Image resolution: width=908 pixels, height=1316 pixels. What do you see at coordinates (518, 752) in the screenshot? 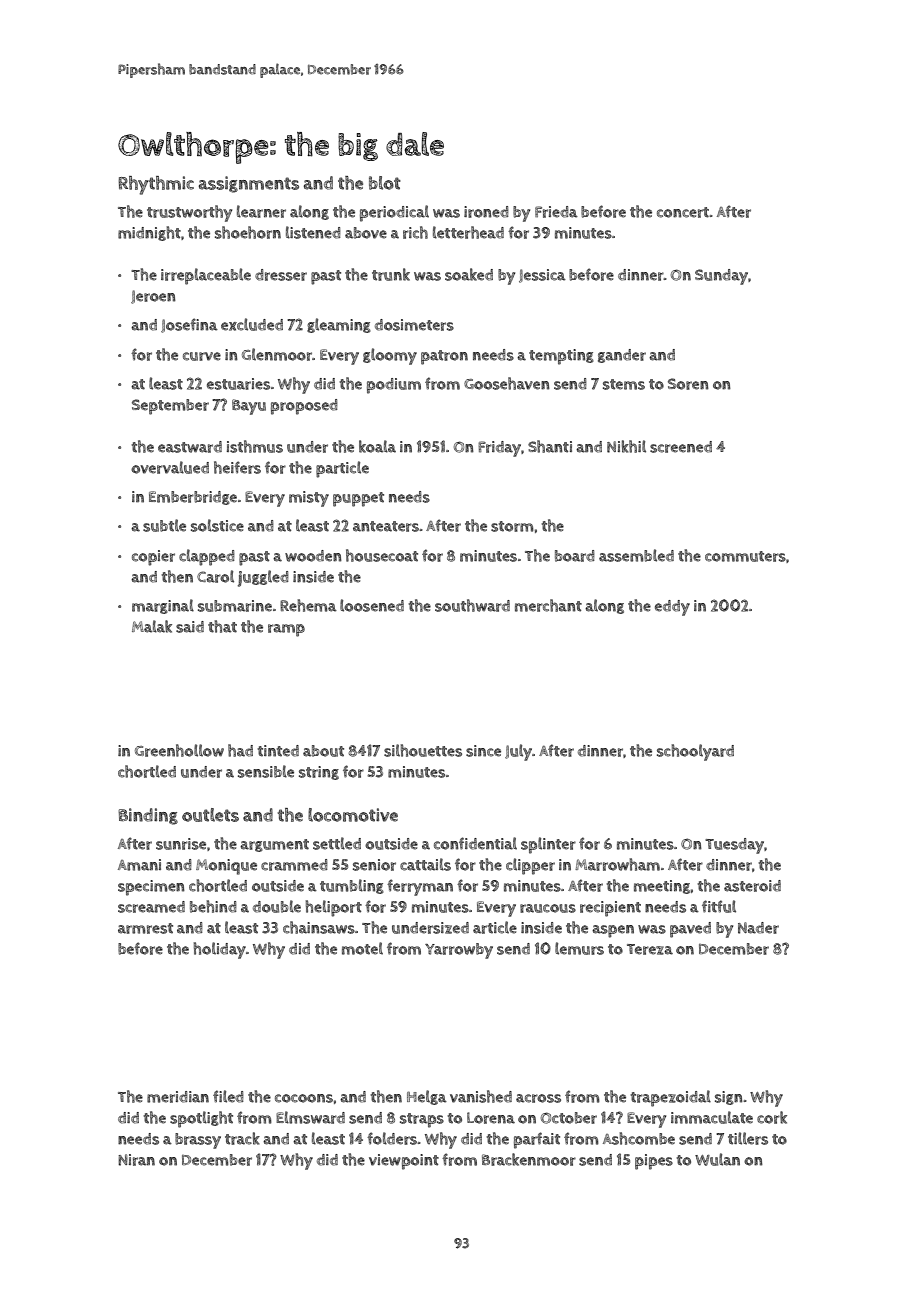
I see `July` at bounding box center [518, 752].
